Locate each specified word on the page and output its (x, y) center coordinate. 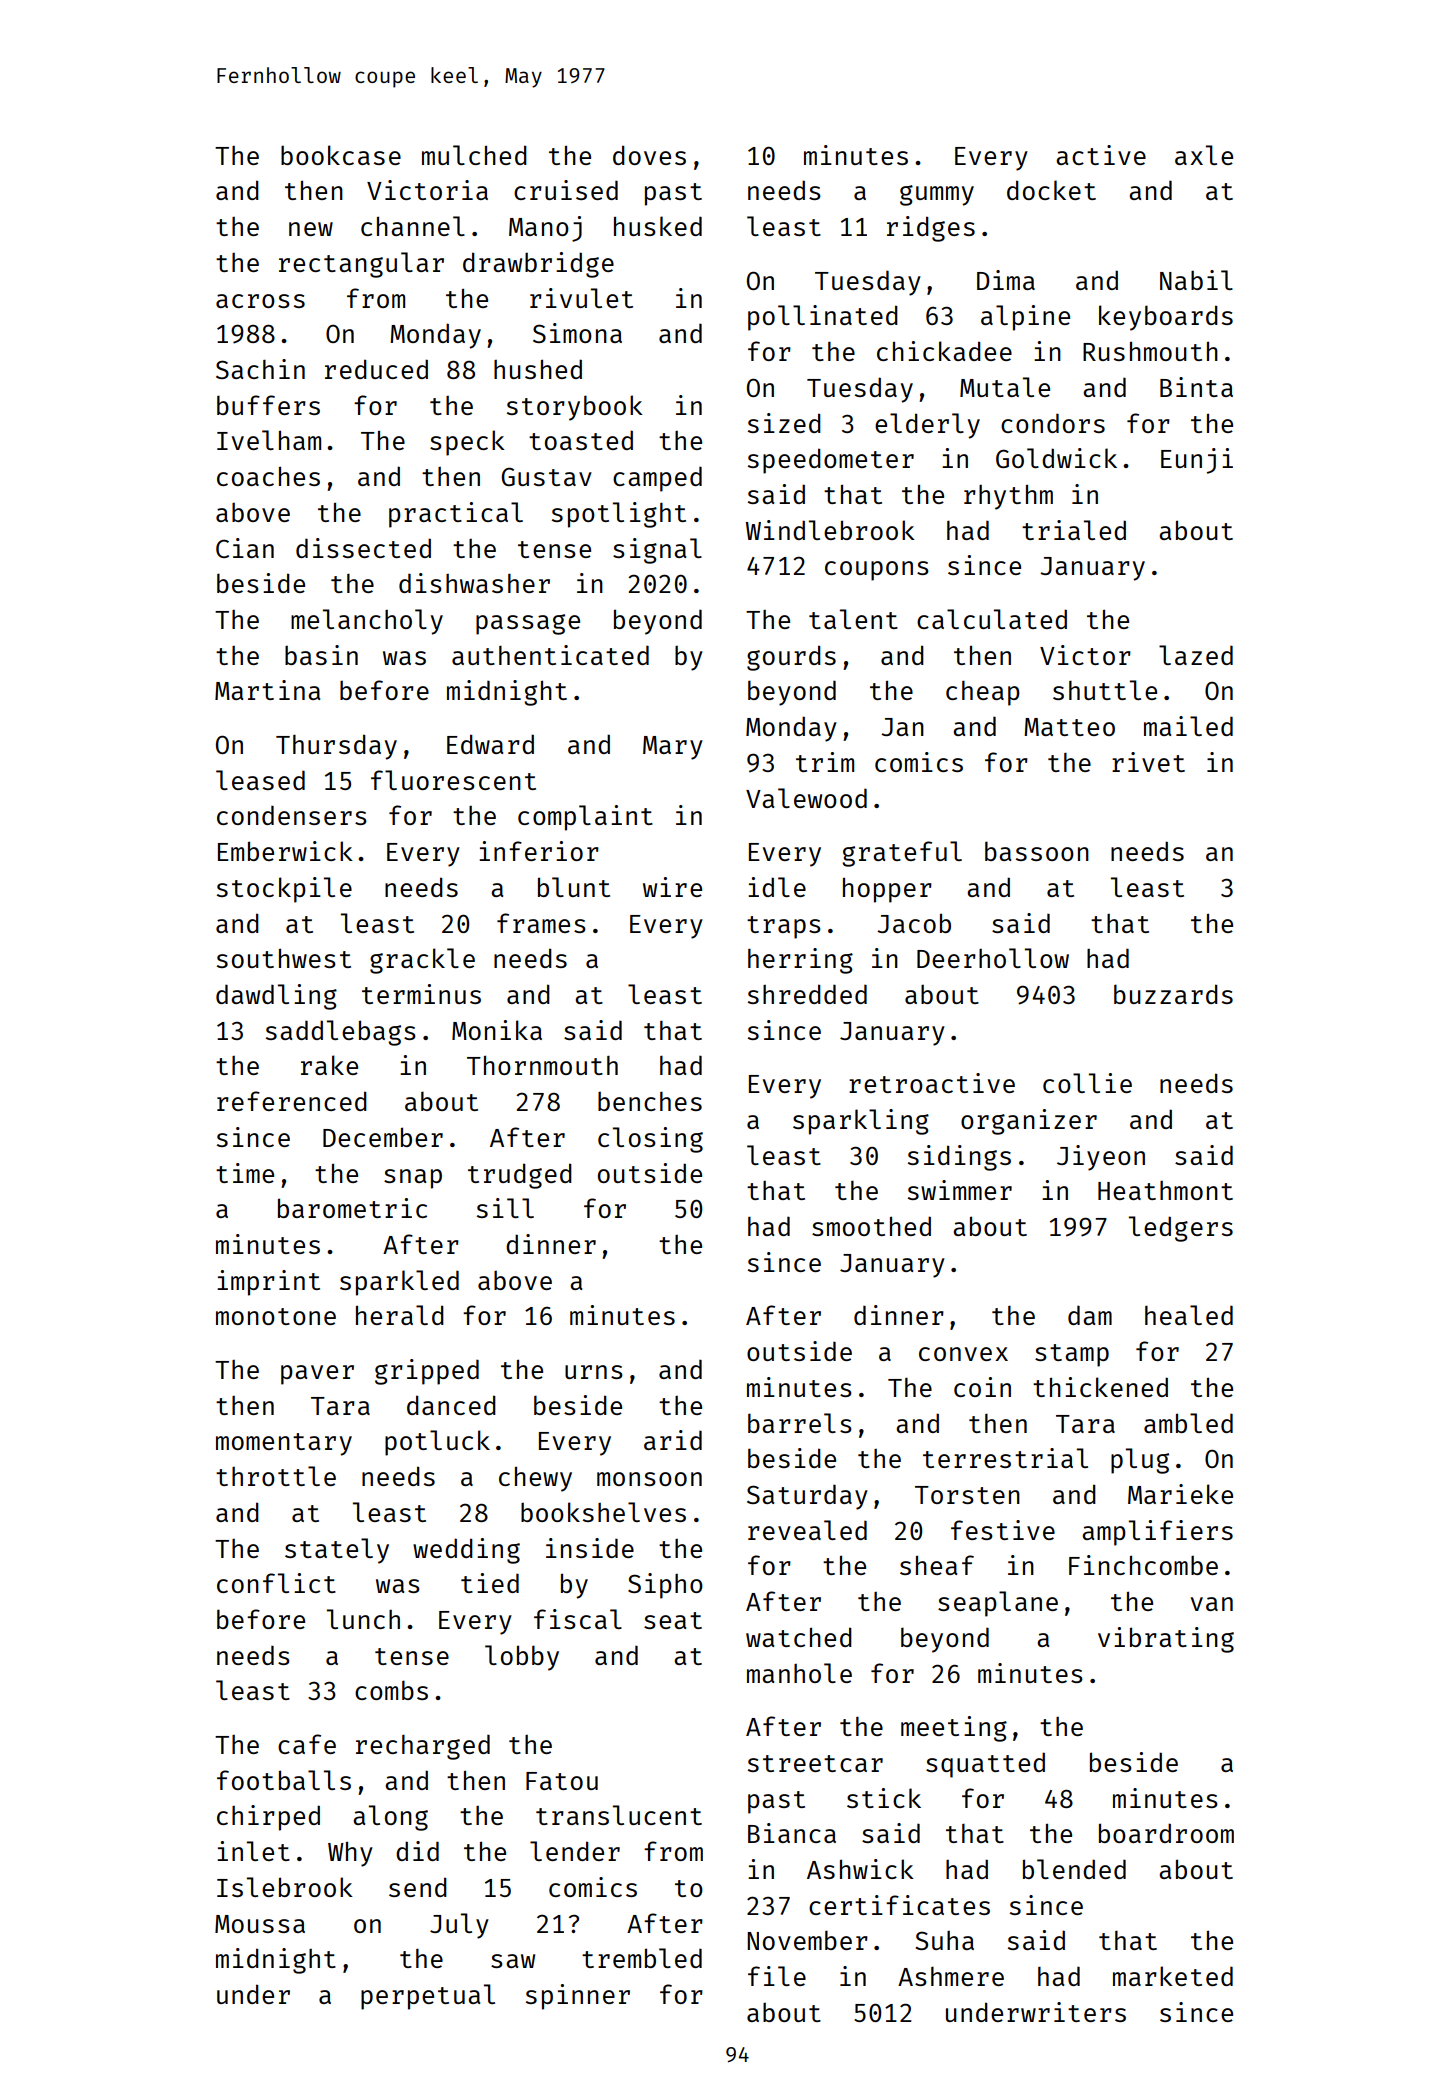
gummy (937, 195)
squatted (985, 1765)
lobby (522, 1658)
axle (1204, 155)
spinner (578, 1997)
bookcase (341, 155)
